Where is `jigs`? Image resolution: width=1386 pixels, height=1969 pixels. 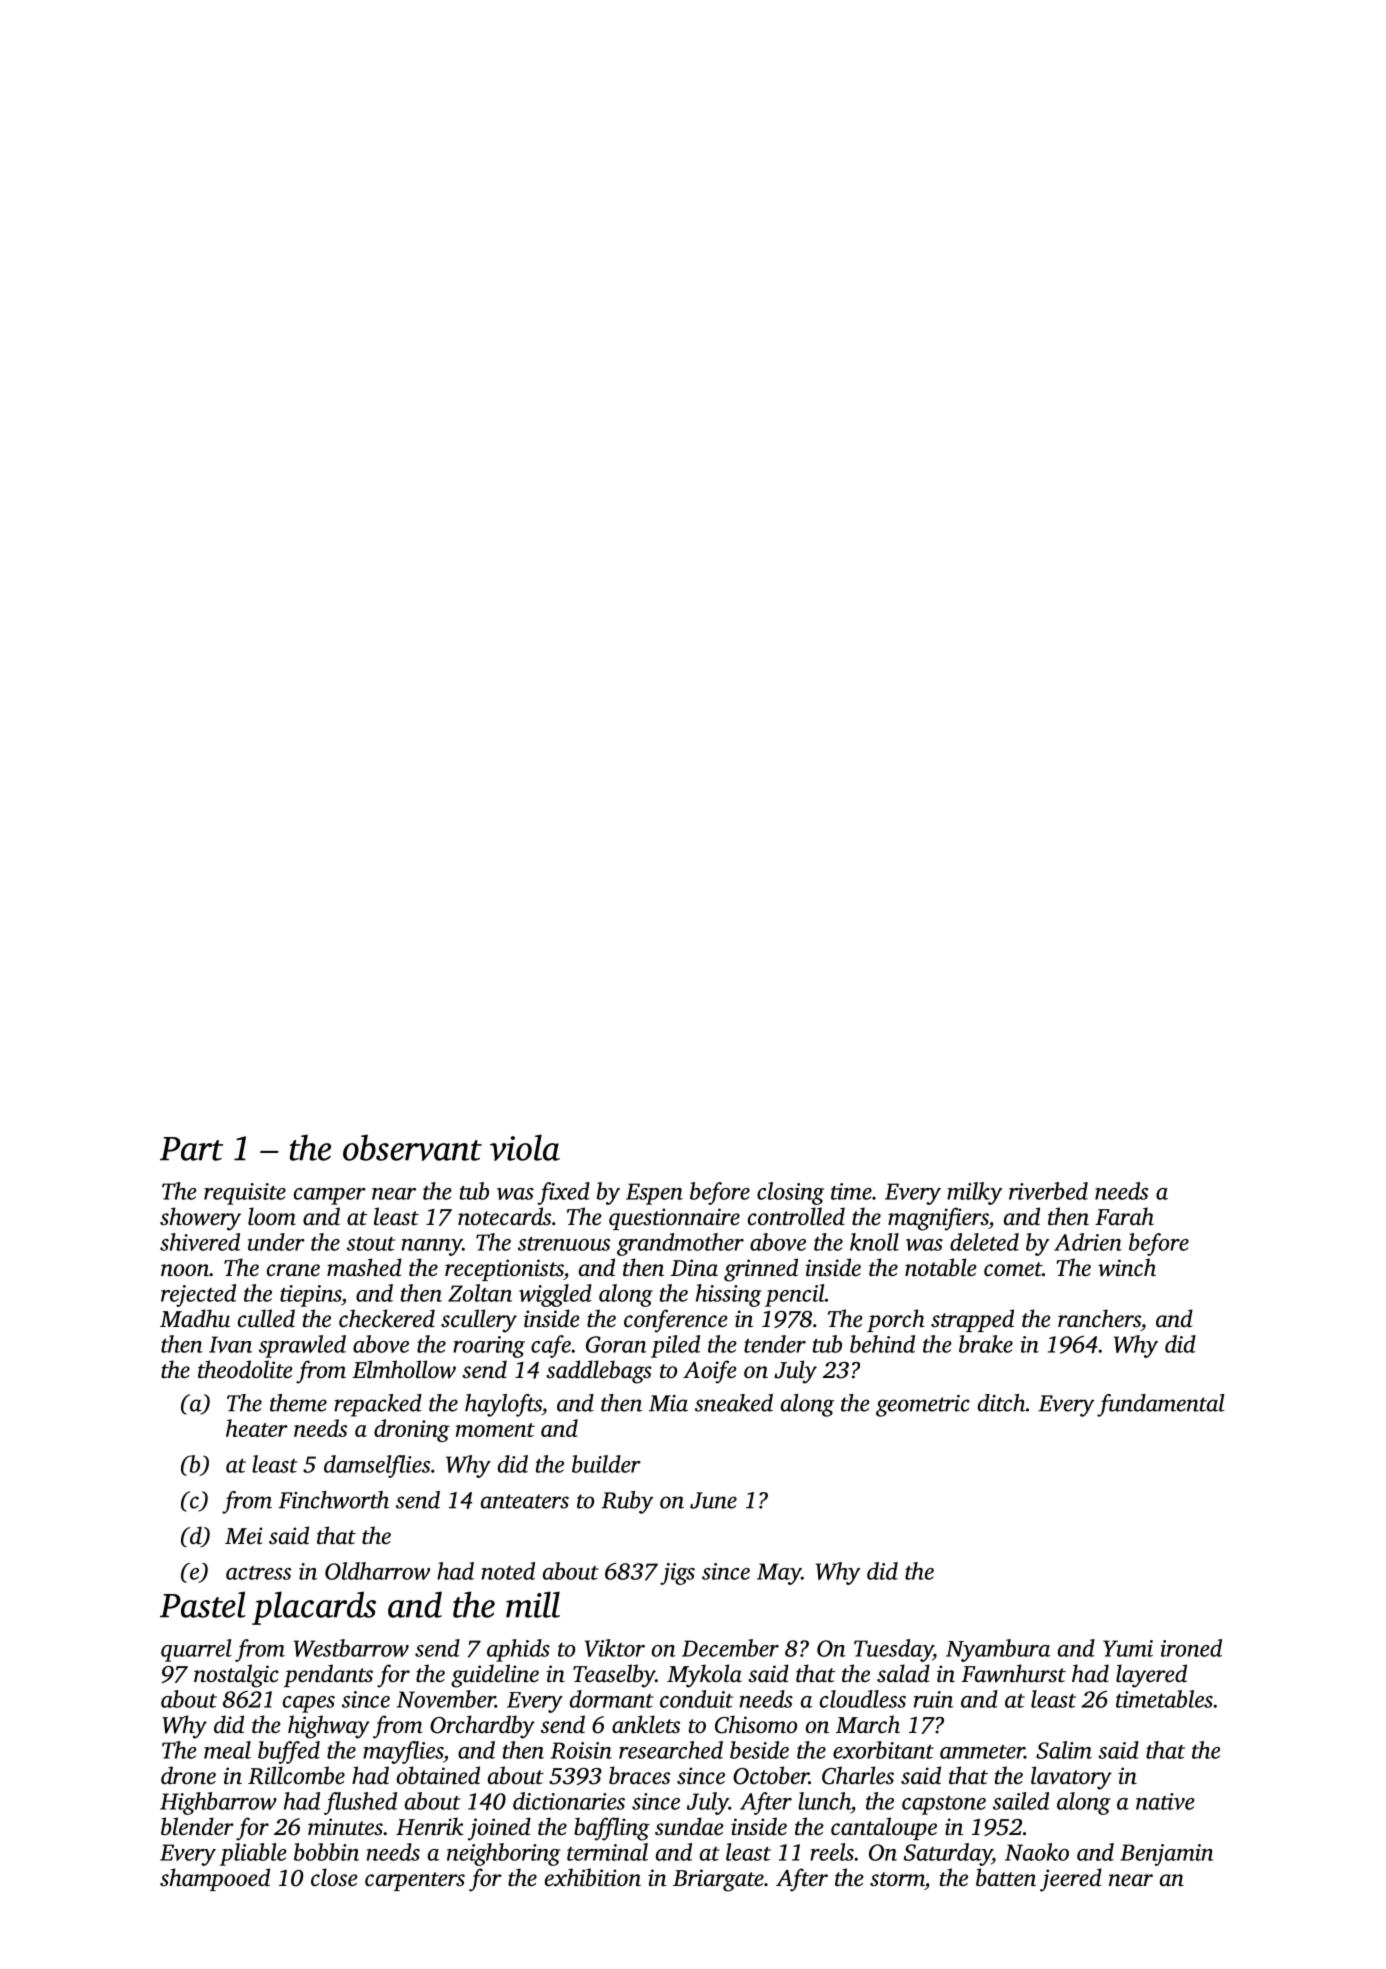
jigs is located at coordinates (677, 1574).
